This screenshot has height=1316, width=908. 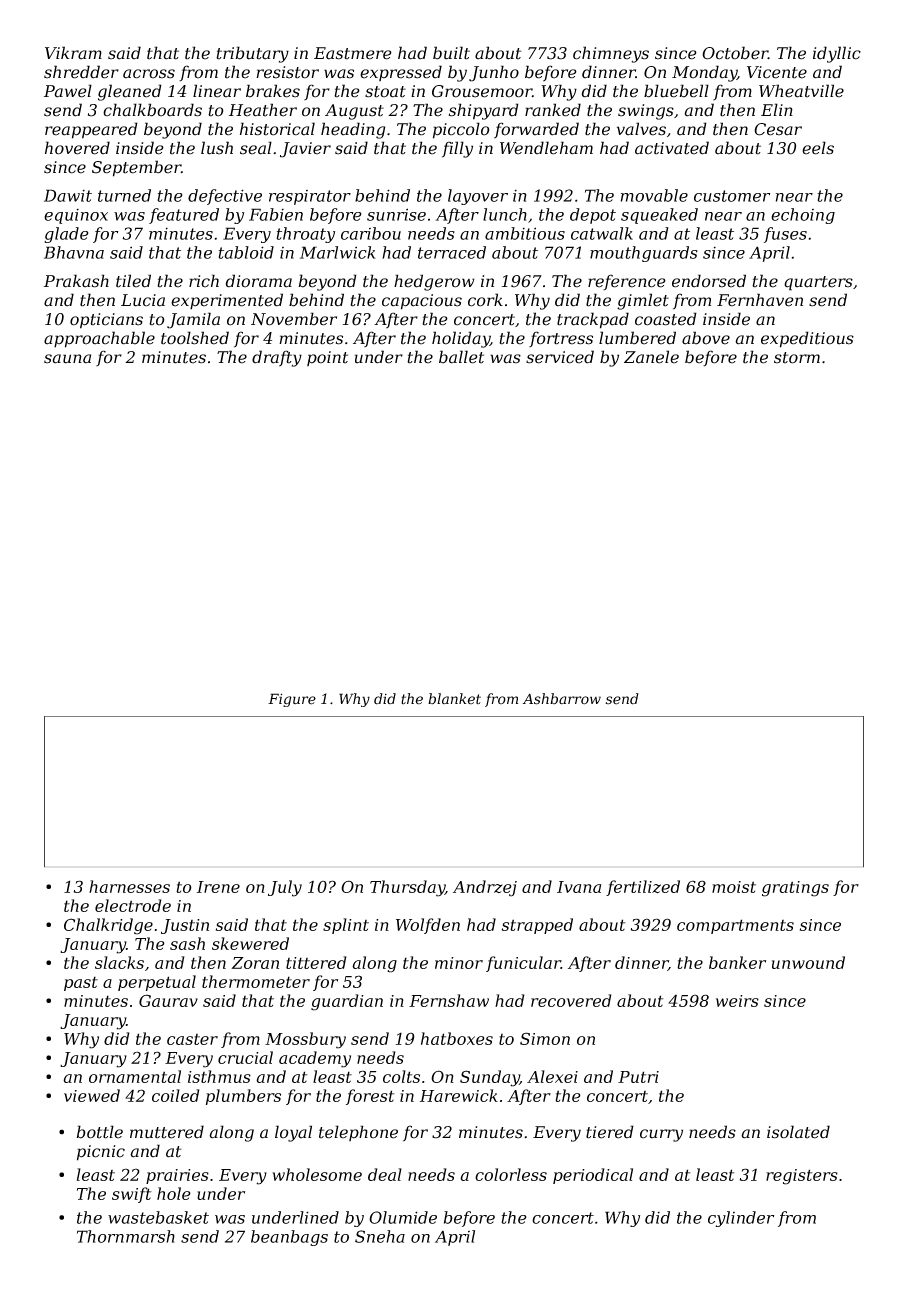 What do you see at coordinates (73, 53) in the screenshot?
I see `Vikram` at bounding box center [73, 53].
